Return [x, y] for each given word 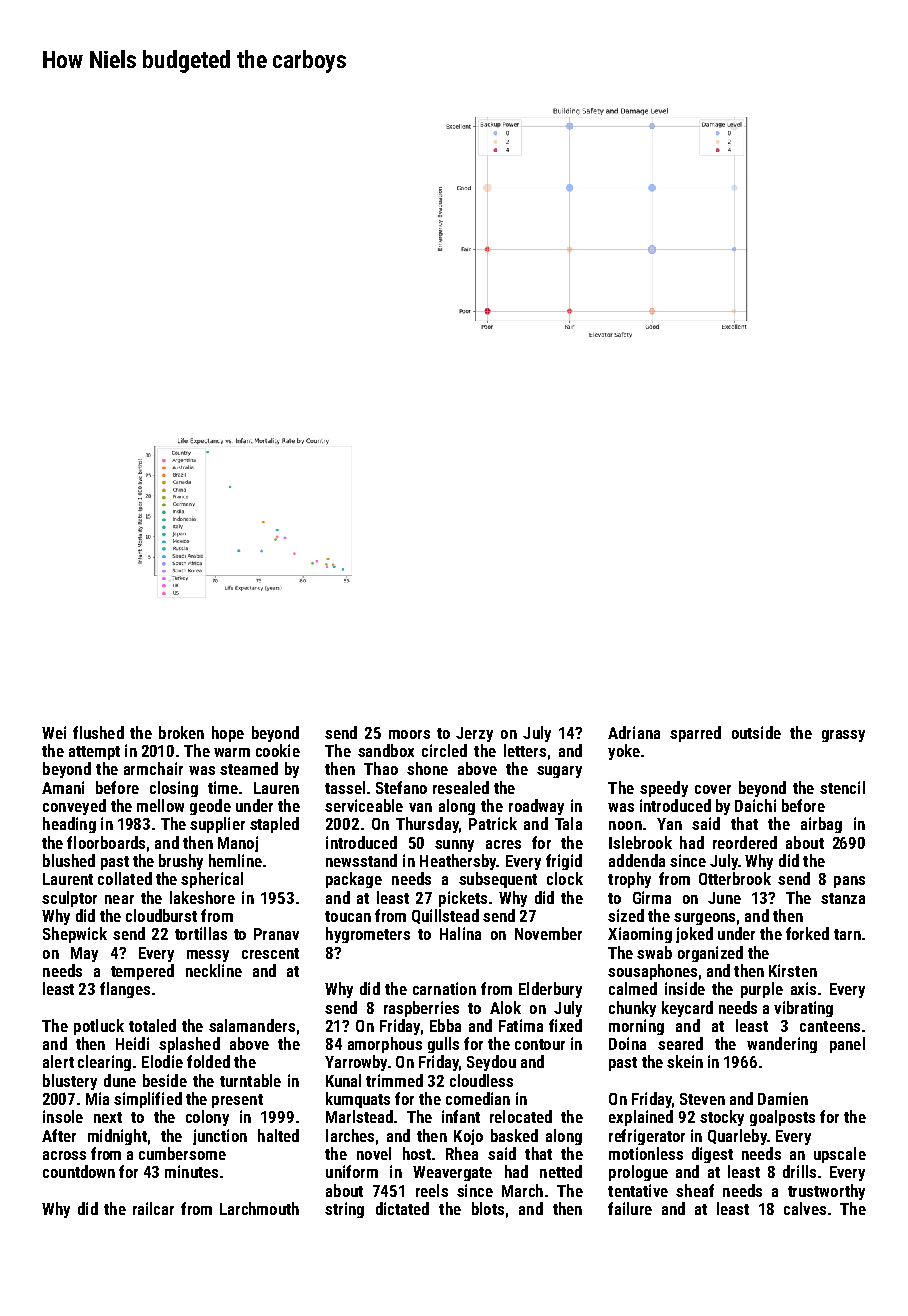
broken [181, 732]
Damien [783, 1098]
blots [488, 1208]
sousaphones [652, 972]
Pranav [276, 934]
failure [630, 1208]
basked [514, 1135]
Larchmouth [259, 1208]
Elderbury [550, 990]
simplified [148, 1100]
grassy [843, 736]
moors [409, 734]
